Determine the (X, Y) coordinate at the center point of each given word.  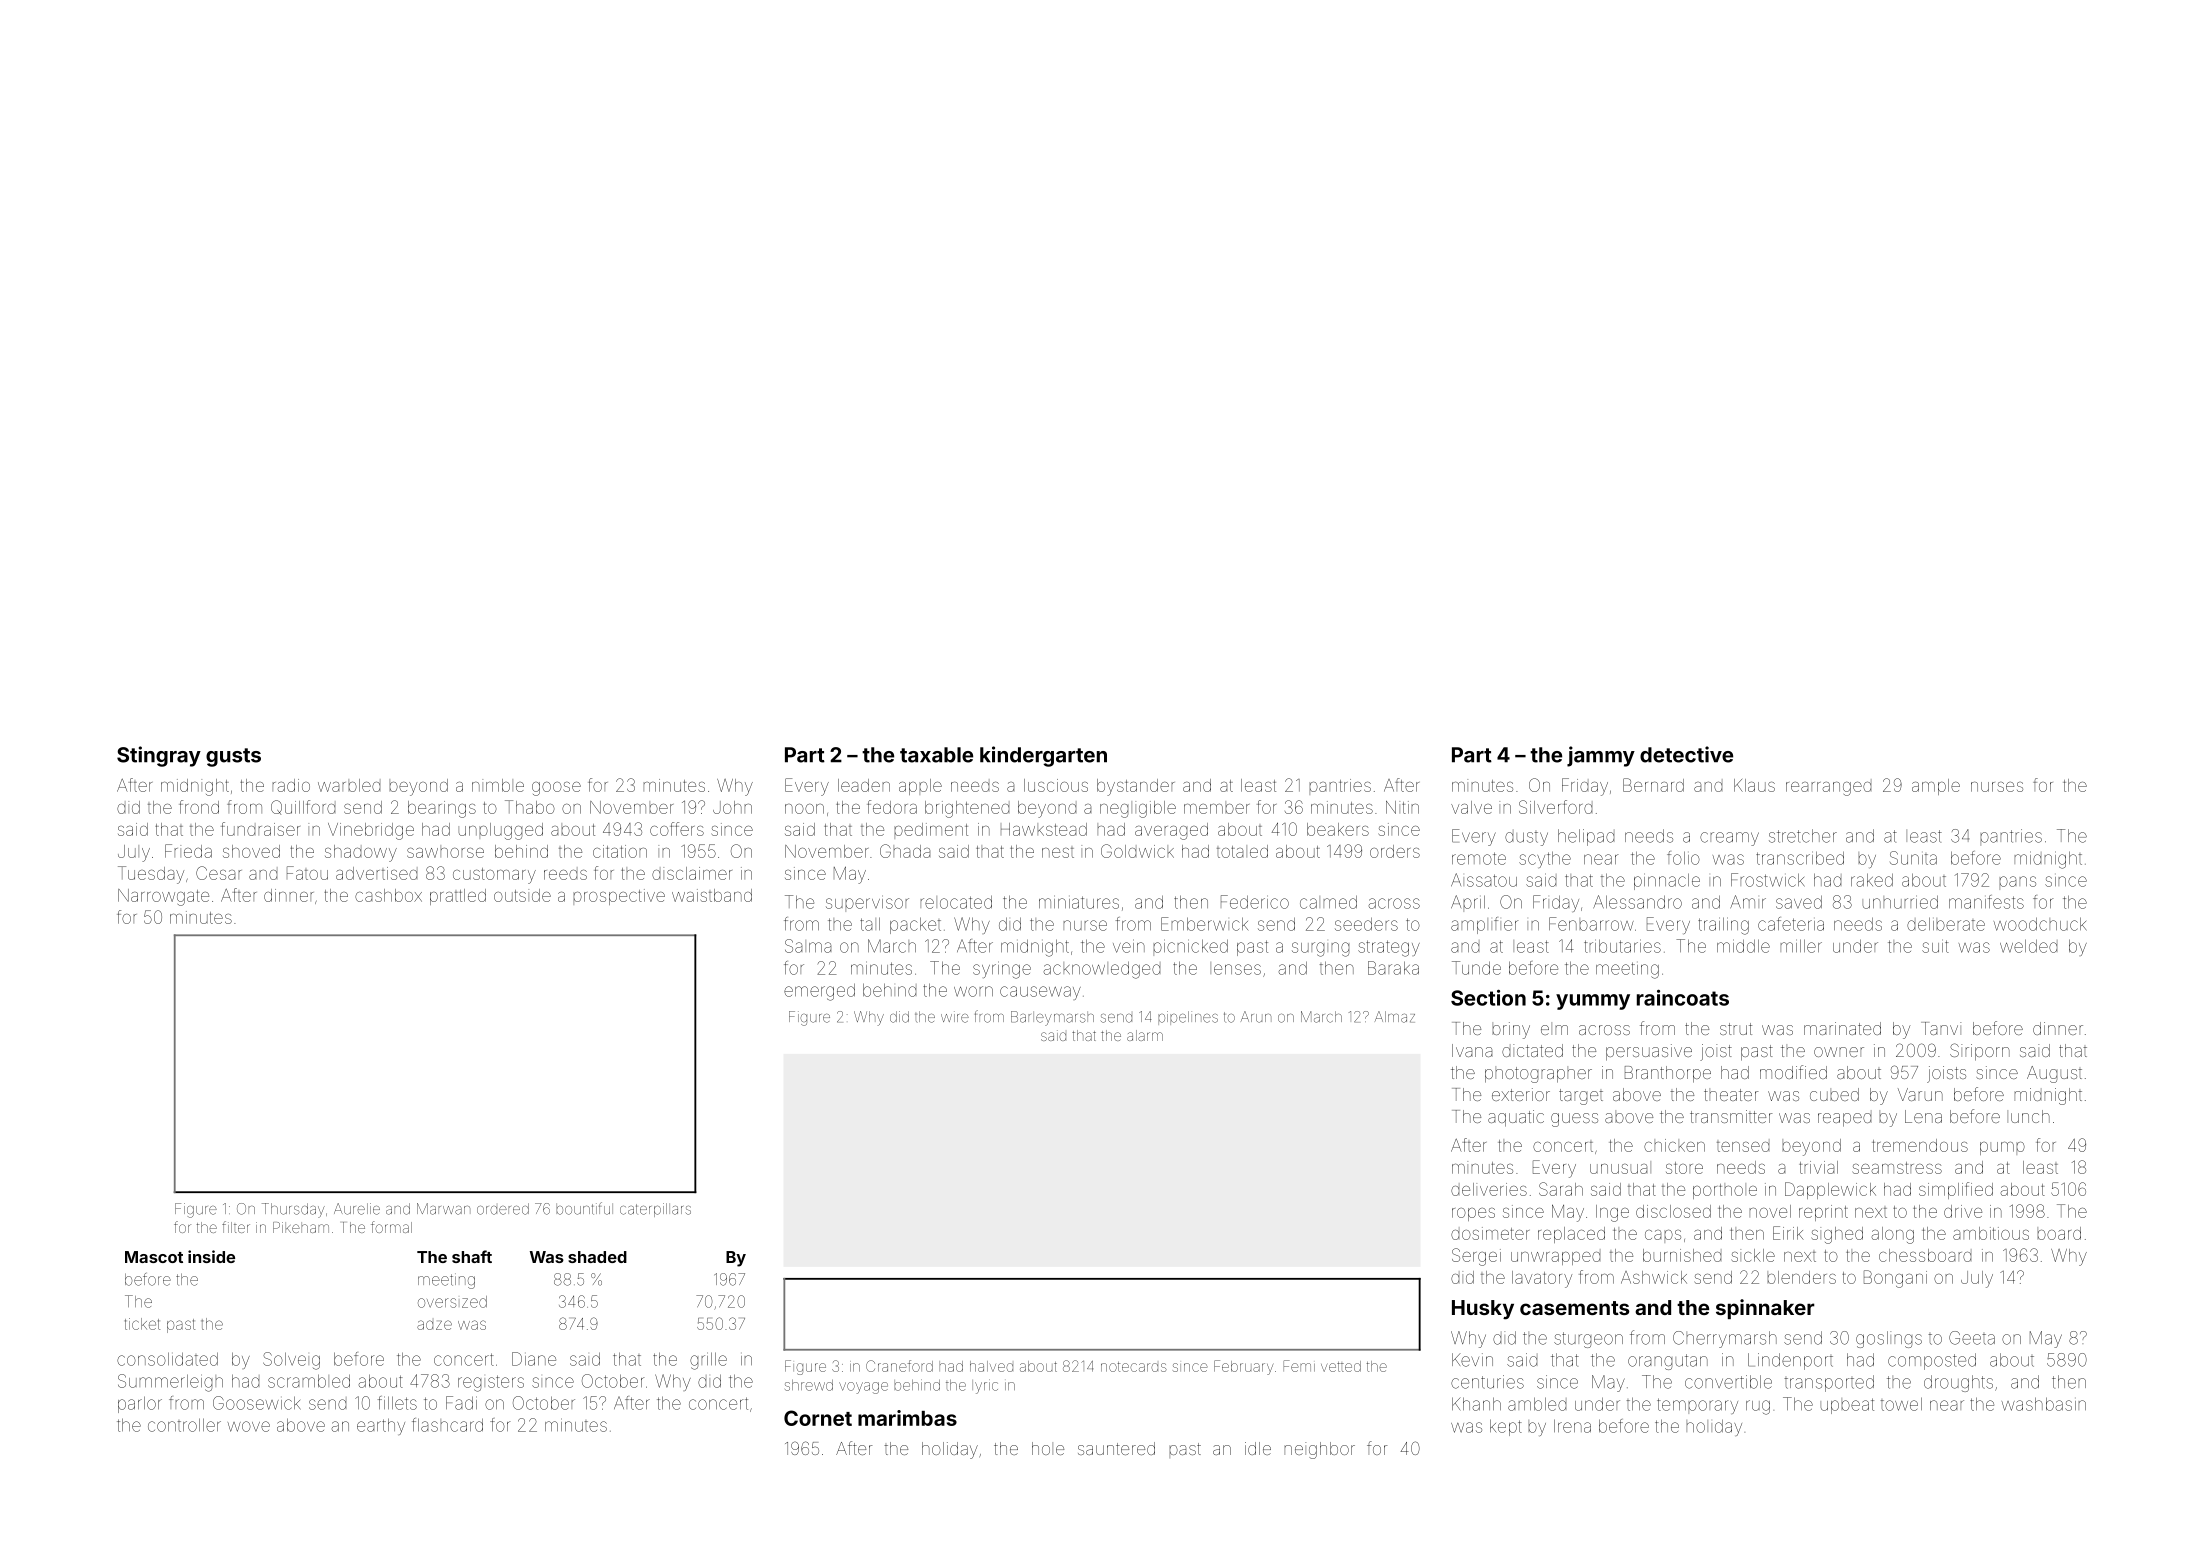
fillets (397, 1403)
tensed (1743, 1146)
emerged (819, 992)
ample (1936, 787)
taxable (936, 755)
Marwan (443, 1209)
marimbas (907, 1418)
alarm (1145, 1035)
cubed (1834, 1094)
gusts (233, 757)
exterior (1521, 1094)
